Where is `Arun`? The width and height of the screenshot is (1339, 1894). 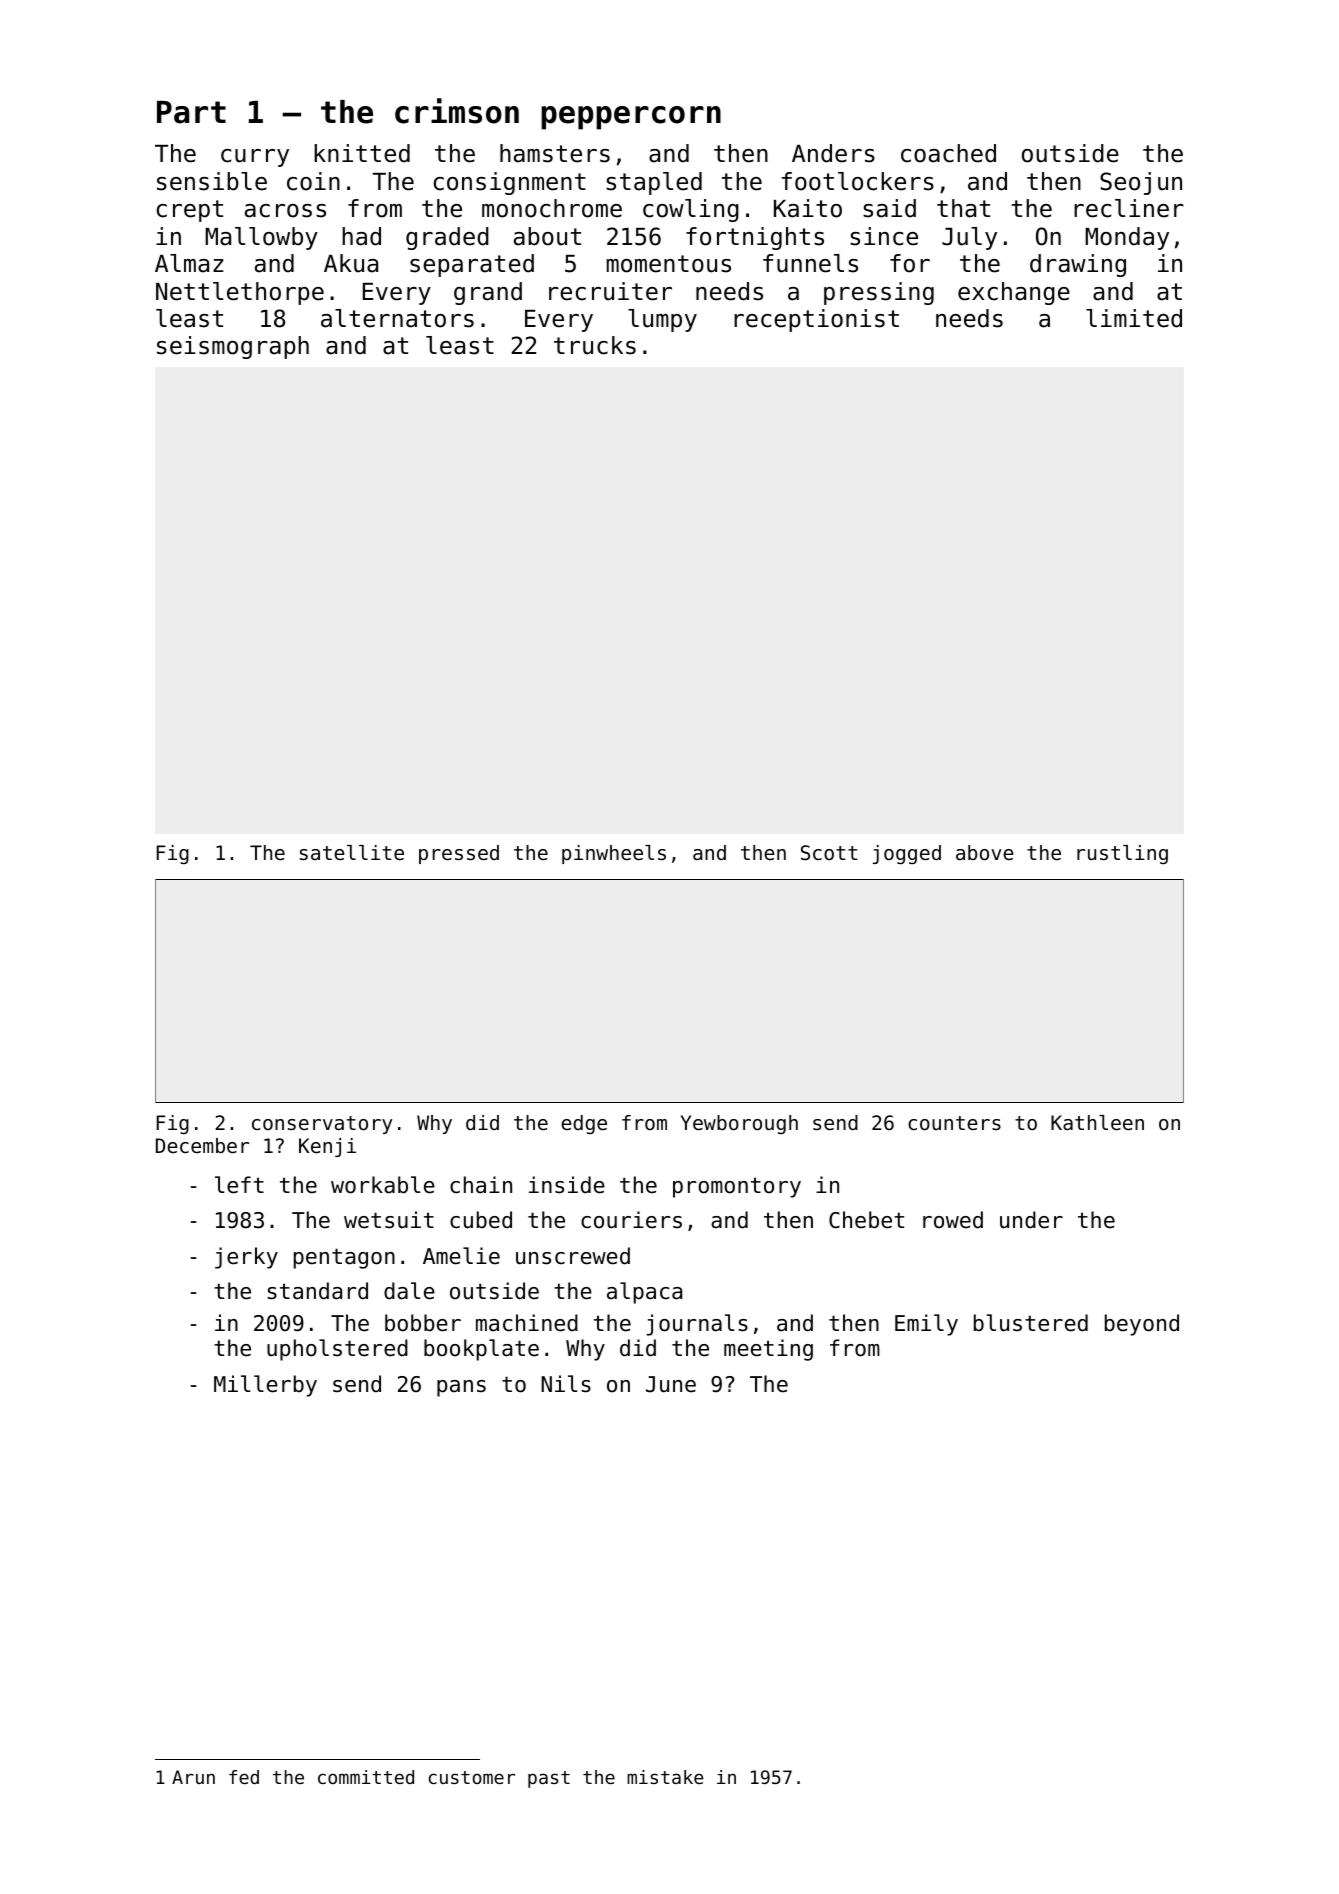
Arun is located at coordinates (193, 1777).
